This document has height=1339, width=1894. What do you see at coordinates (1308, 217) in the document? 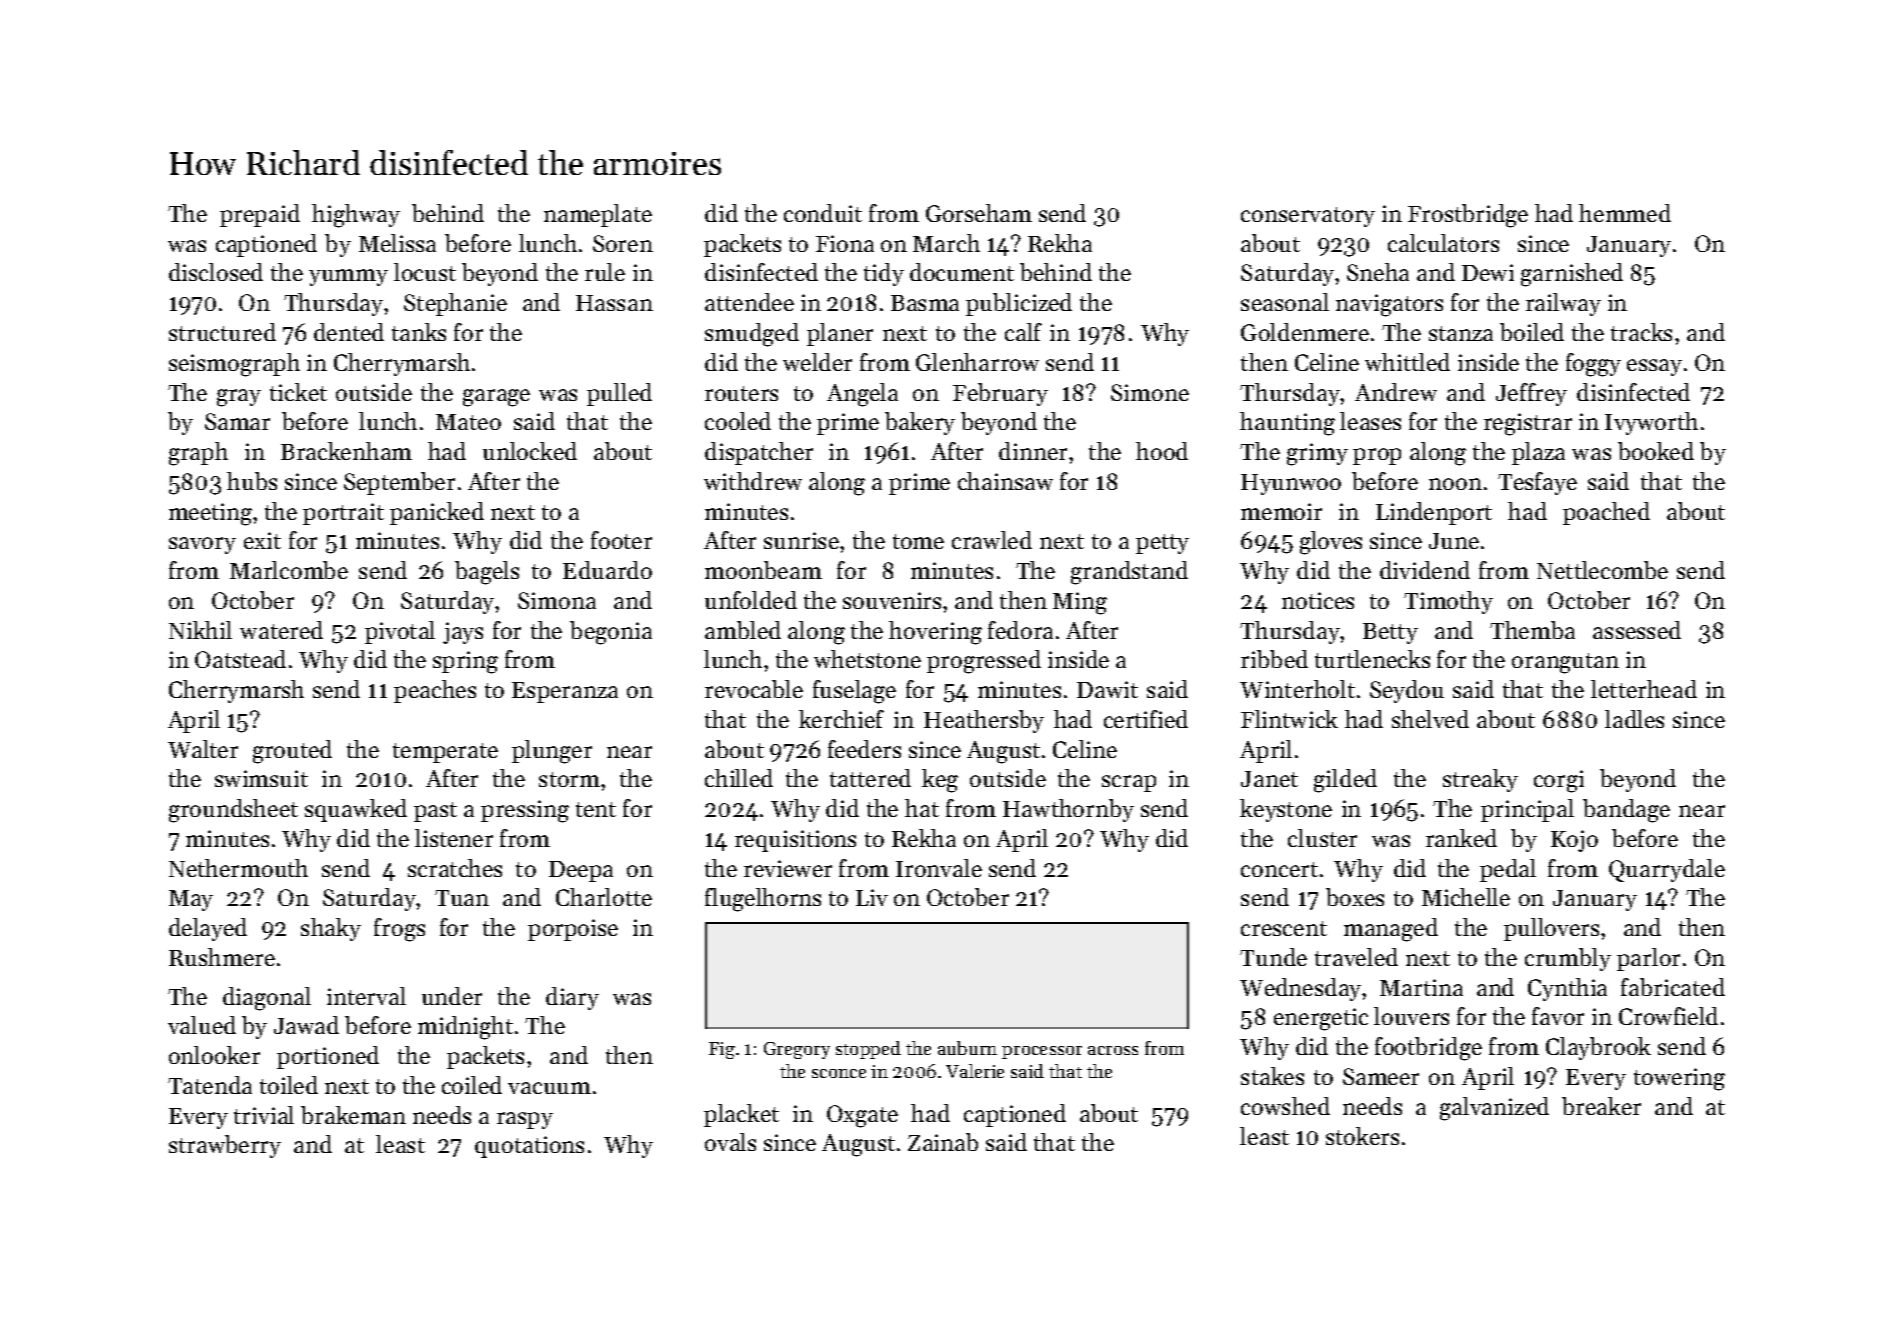
I see `conservatory` at bounding box center [1308, 217].
